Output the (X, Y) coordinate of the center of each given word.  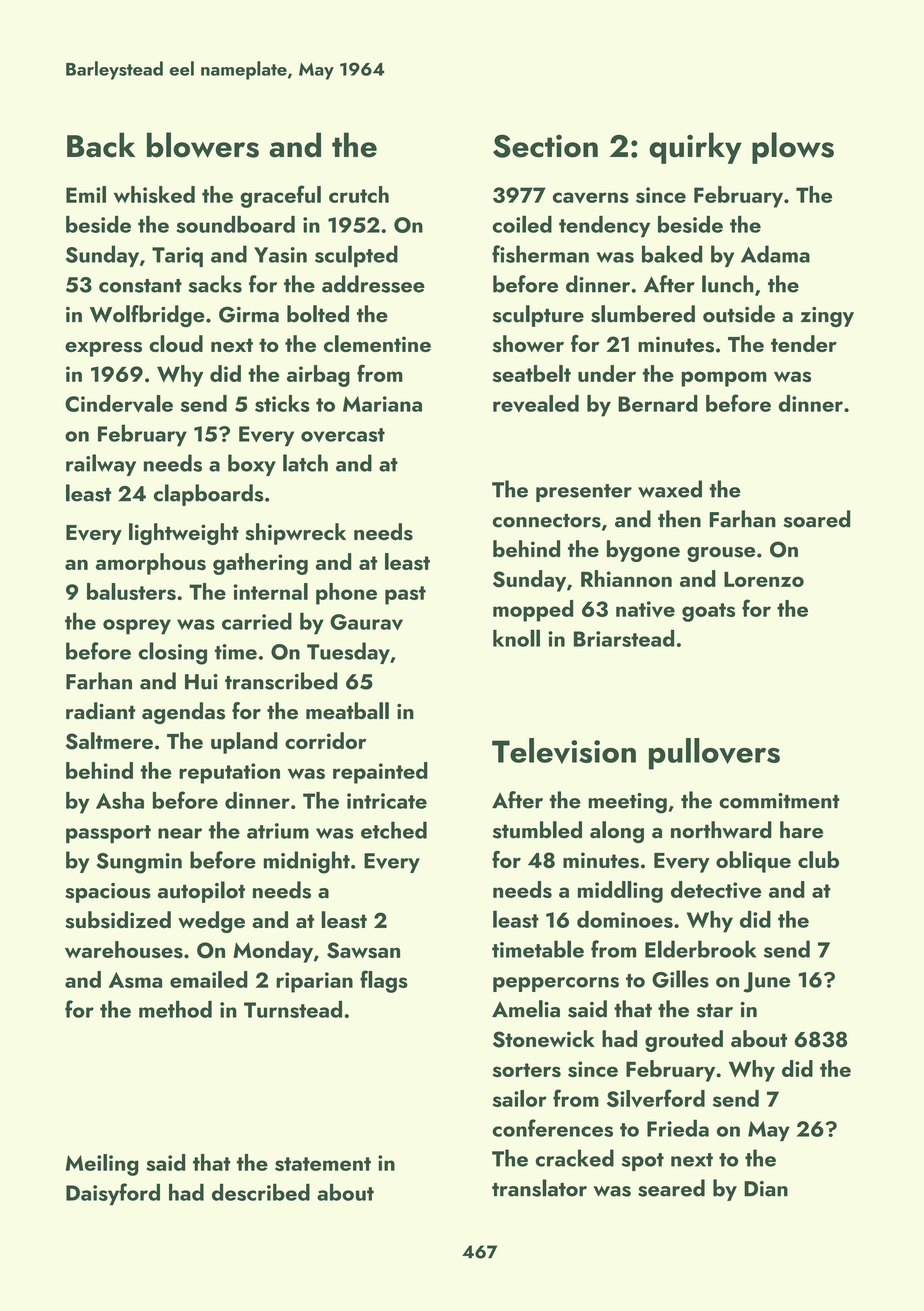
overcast (343, 435)
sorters (527, 1070)
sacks (215, 284)
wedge (211, 922)
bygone (643, 551)
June (766, 982)
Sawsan (363, 950)
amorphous (151, 564)
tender (804, 343)
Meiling (102, 1165)
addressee (373, 284)
